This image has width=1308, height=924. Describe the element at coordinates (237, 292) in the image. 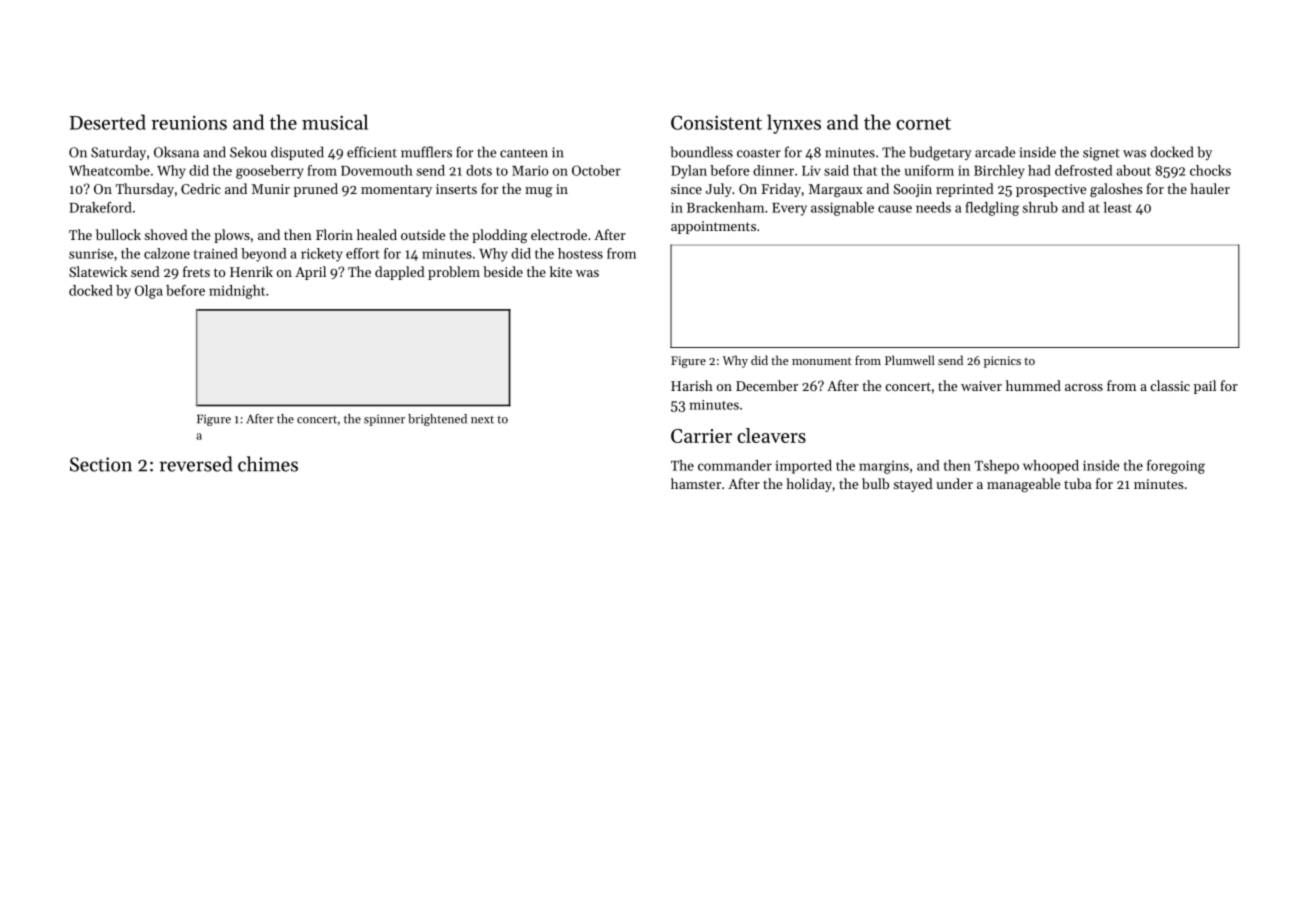

I see `midnight` at that location.
